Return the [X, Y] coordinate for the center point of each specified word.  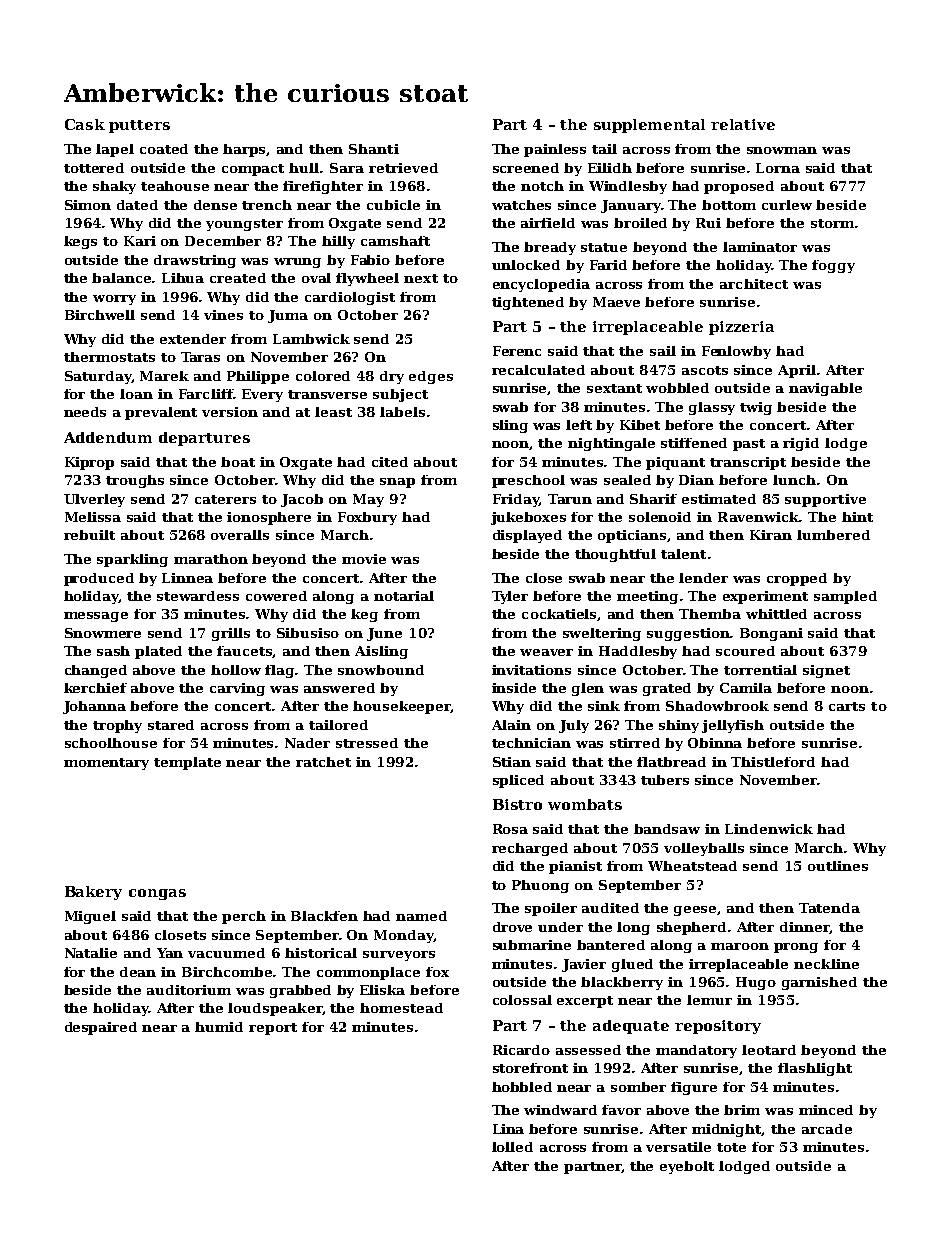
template [187, 763]
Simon [88, 205]
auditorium [189, 990]
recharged [530, 849]
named [421, 916]
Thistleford [773, 762]
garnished [819, 983]
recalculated [538, 370]
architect [754, 284]
